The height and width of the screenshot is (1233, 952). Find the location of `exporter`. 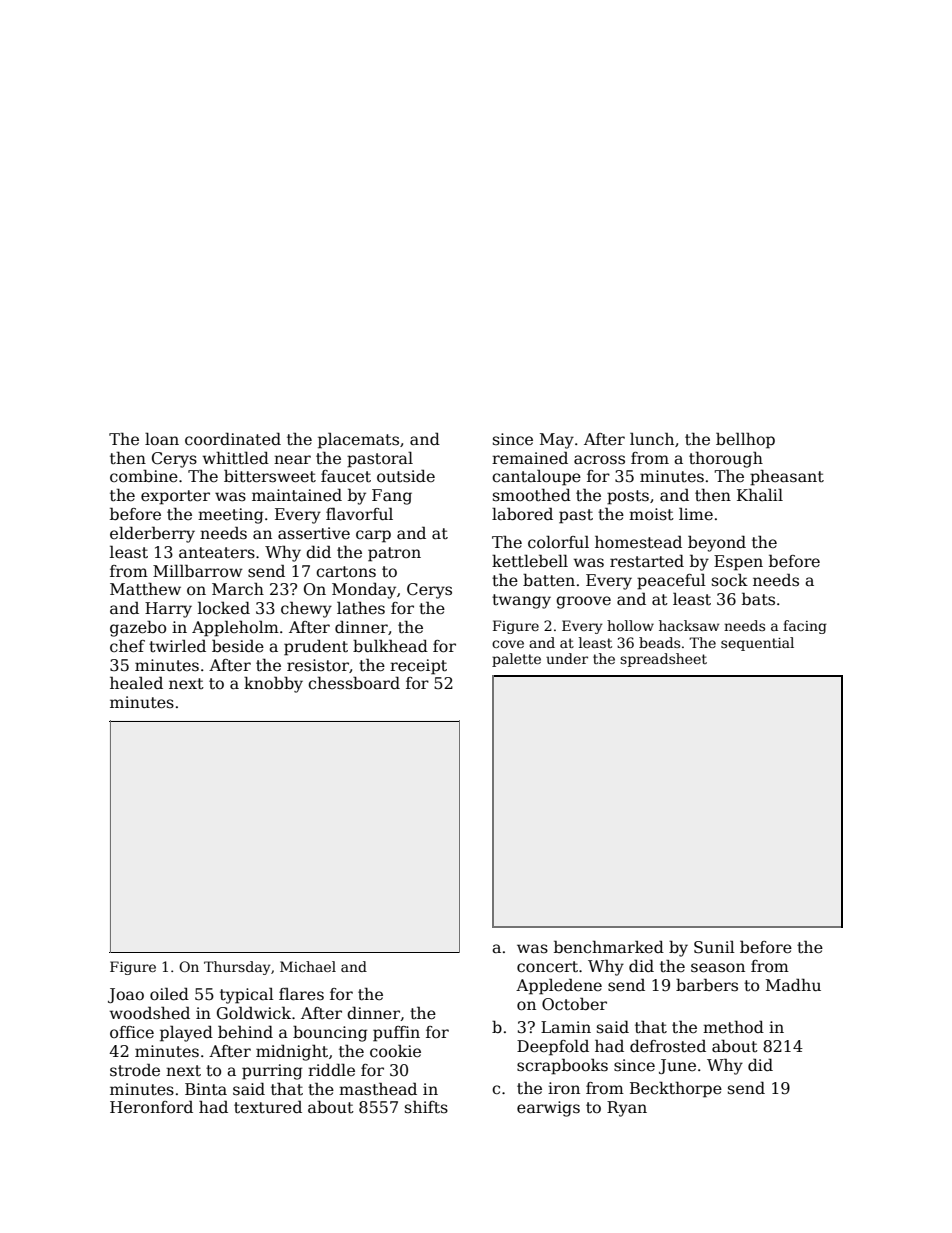

exporter is located at coordinates (175, 497).
